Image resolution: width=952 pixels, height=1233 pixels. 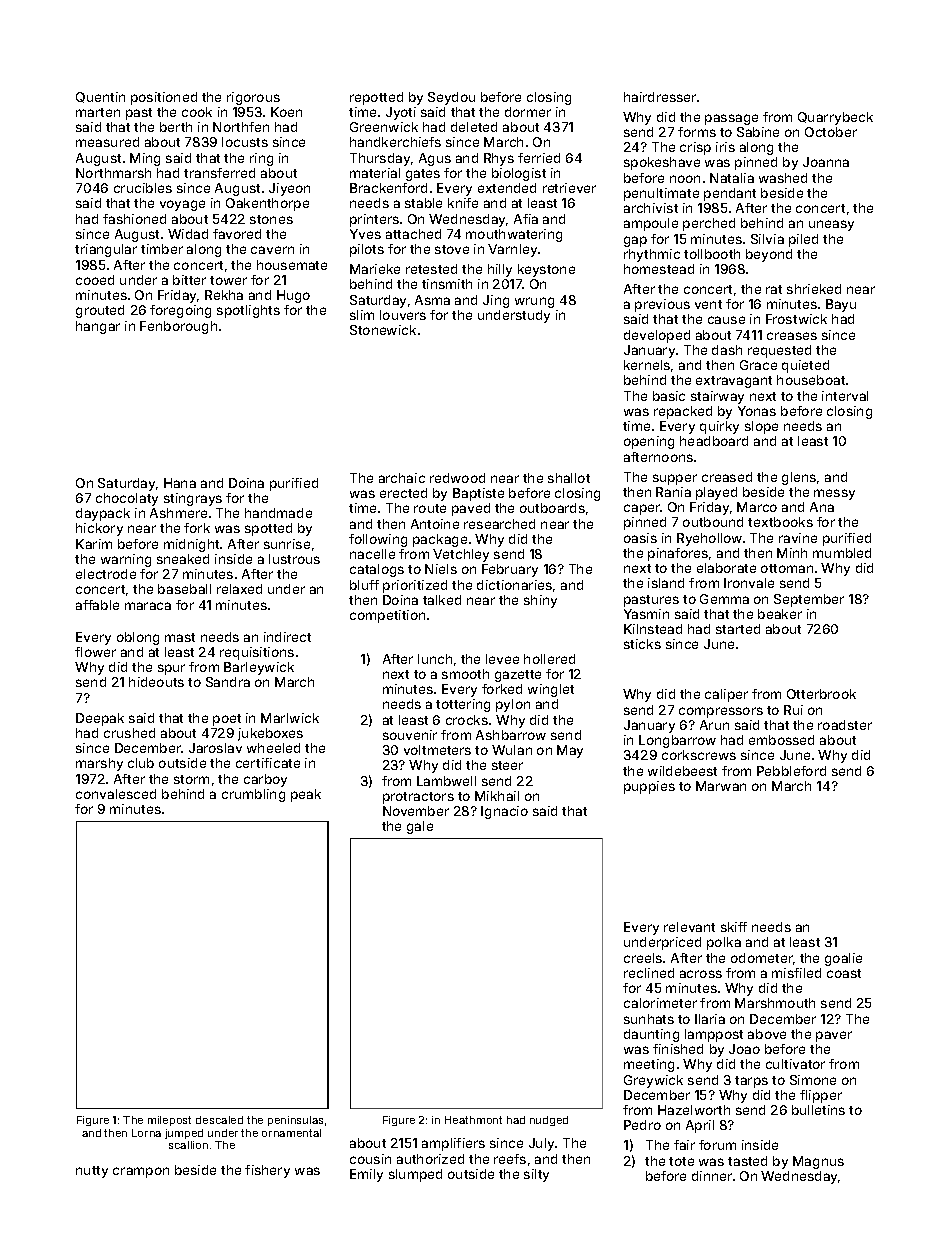 I want to click on dormer, so click(x=528, y=112).
